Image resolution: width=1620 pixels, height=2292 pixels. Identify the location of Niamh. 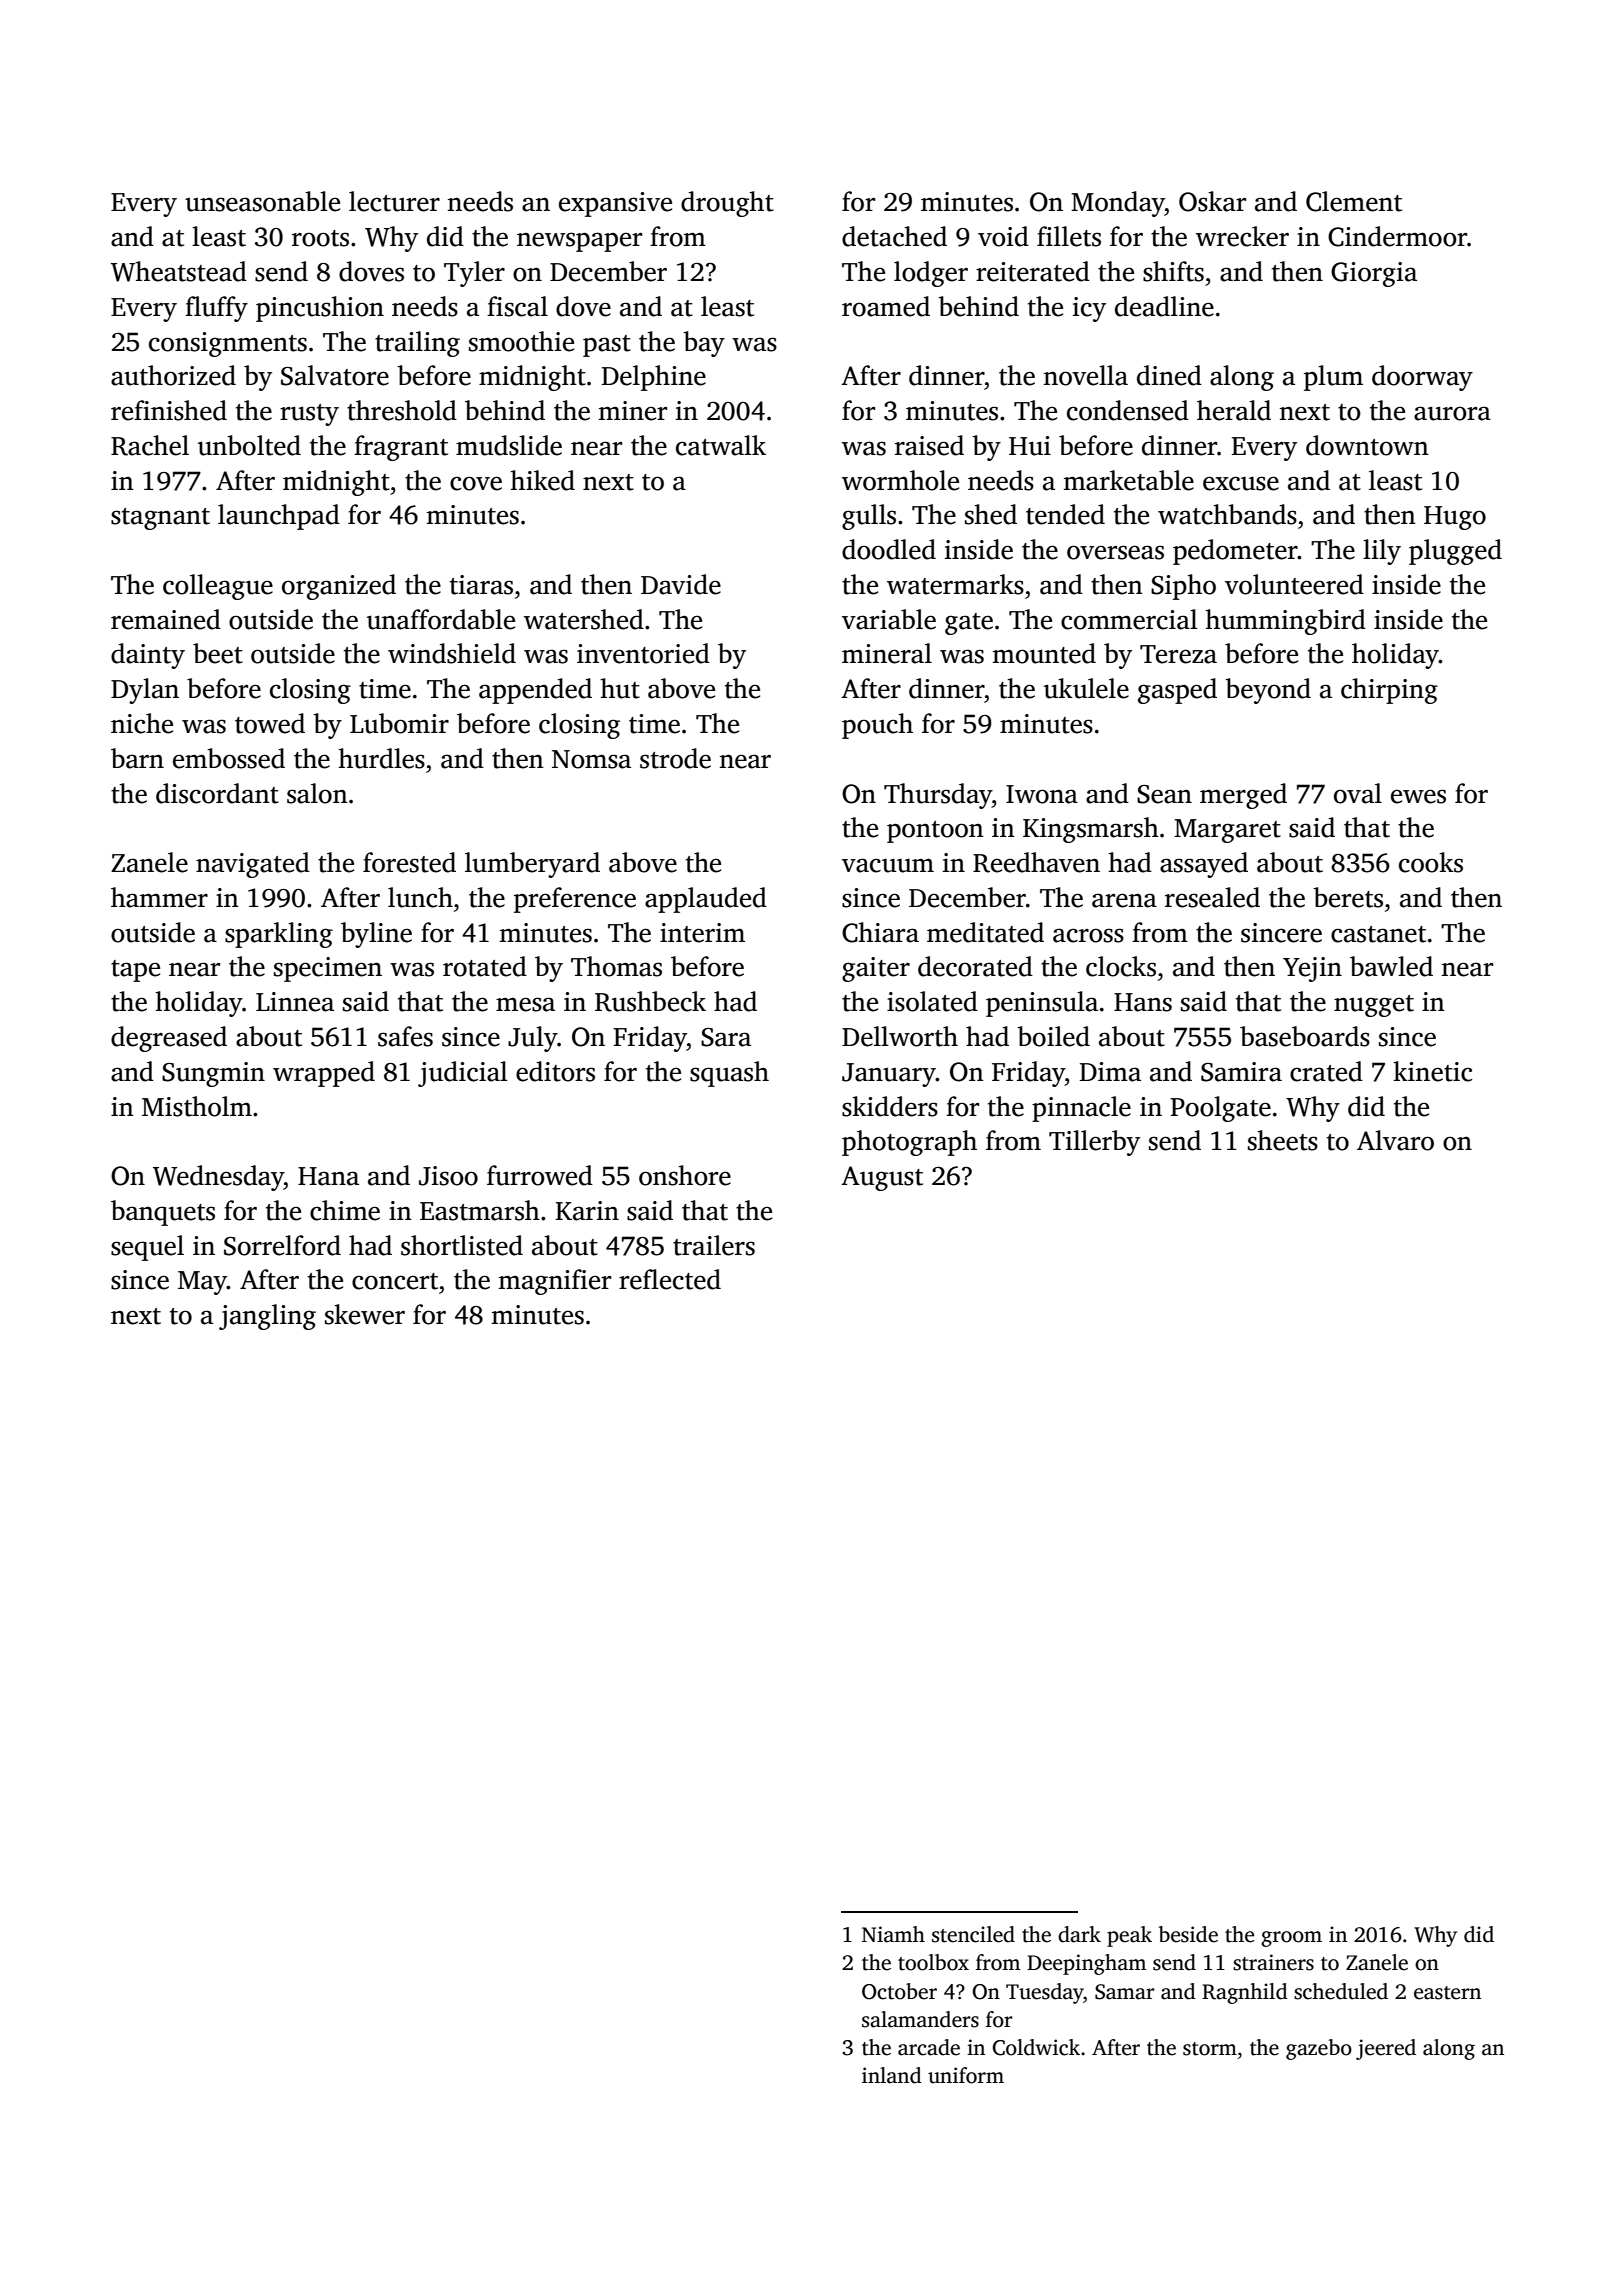
(893, 1934).
